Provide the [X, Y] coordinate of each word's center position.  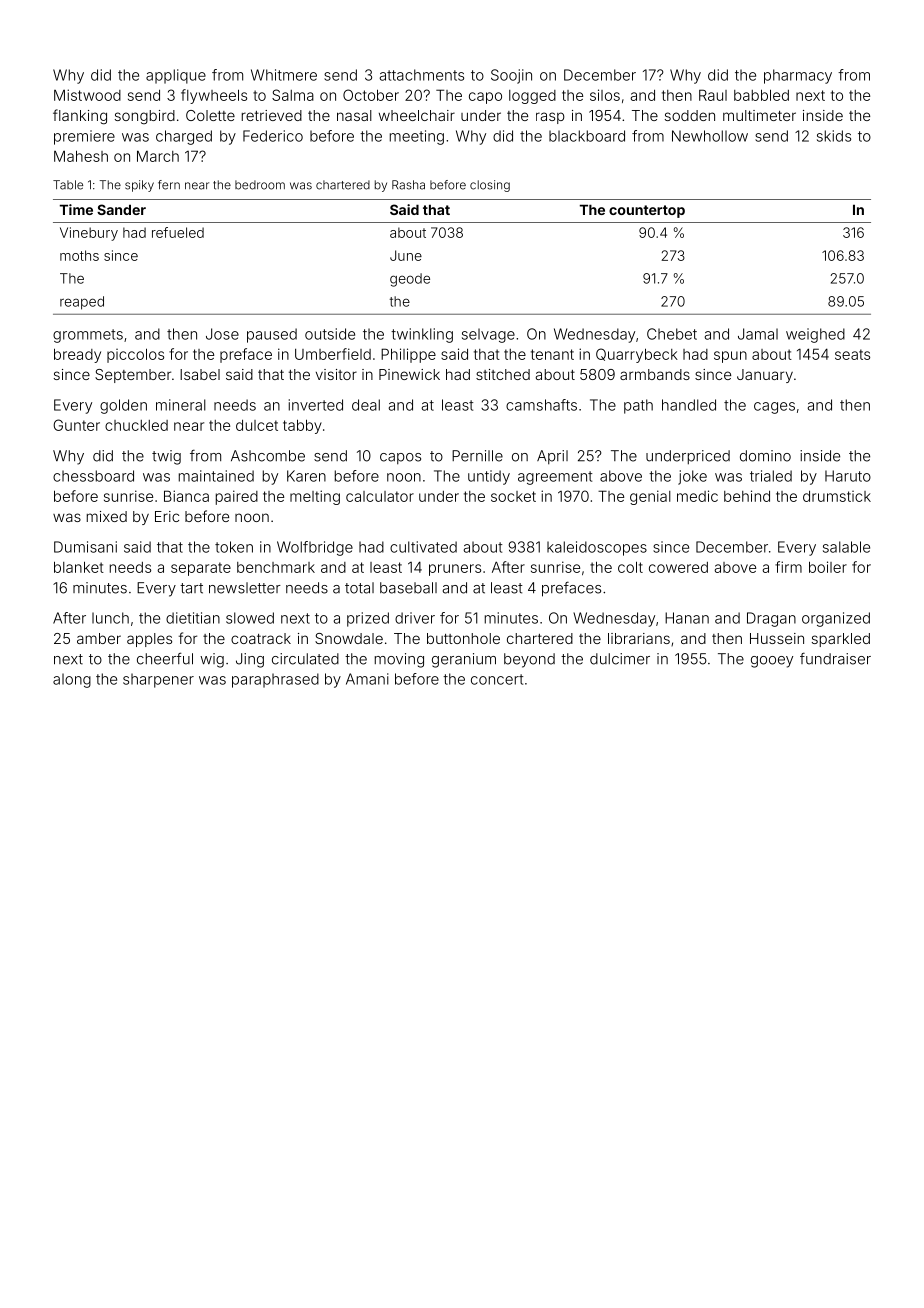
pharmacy [798, 76]
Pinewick [409, 374]
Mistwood [87, 95]
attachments [421, 75]
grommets [88, 336]
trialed [771, 476]
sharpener [158, 680]
